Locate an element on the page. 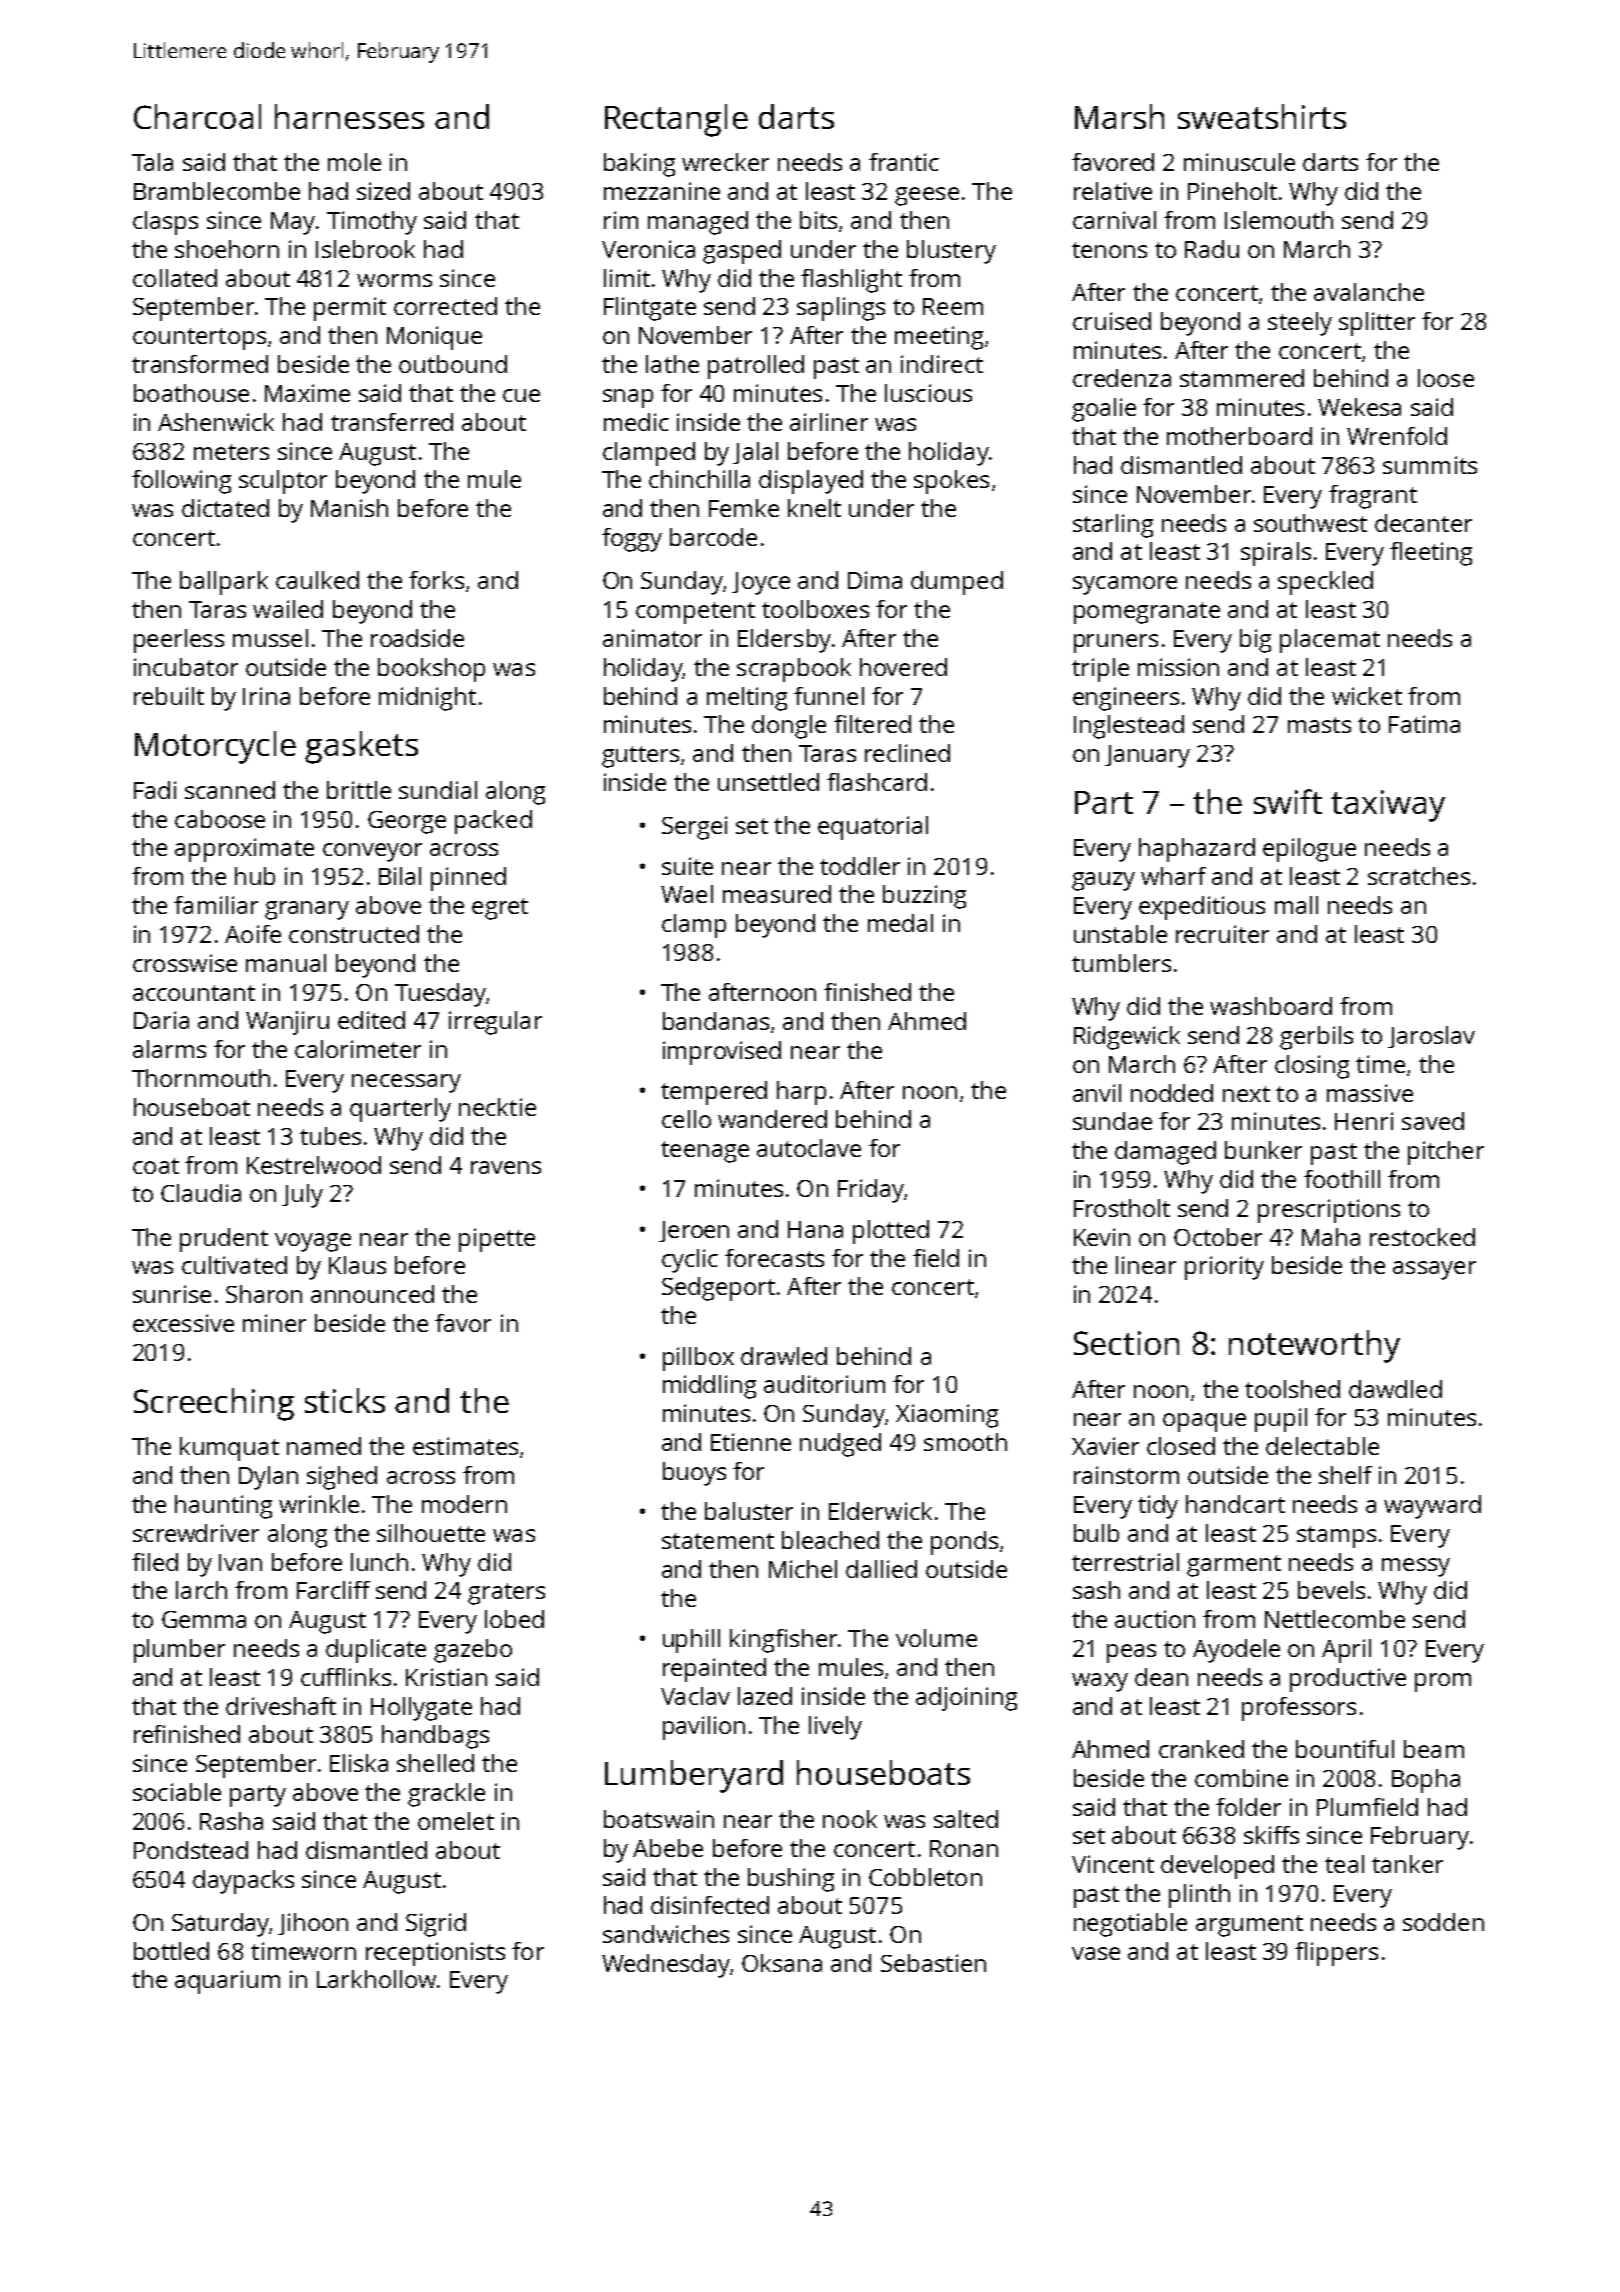  excessive is located at coordinates (183, 1323).
